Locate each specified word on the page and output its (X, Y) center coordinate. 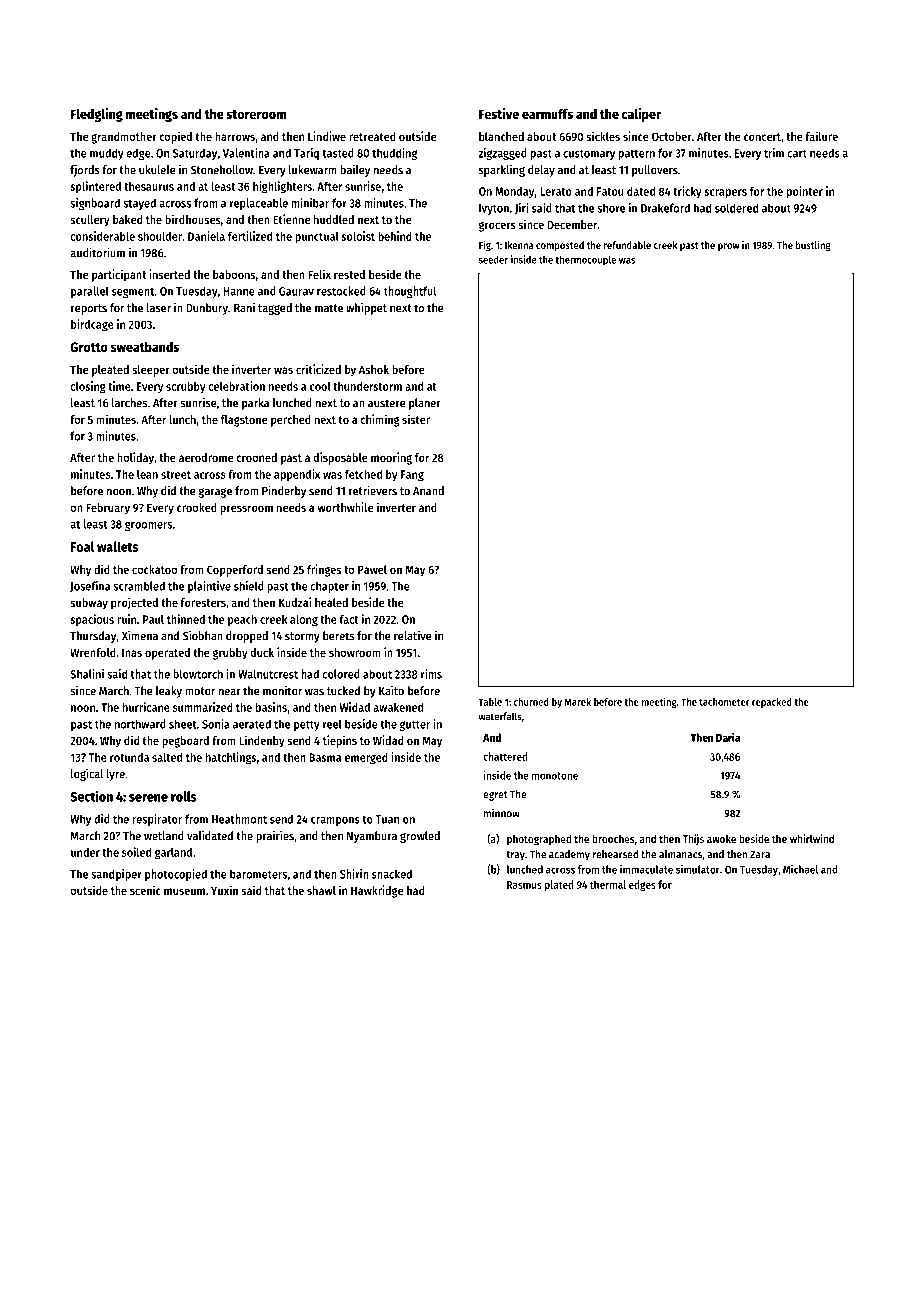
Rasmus (524, 885)
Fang (412, 476)
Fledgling (97, 115)
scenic (145, 890)
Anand (428, 491)
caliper (641, 115)
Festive (499, 113)
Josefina (90, 586)
